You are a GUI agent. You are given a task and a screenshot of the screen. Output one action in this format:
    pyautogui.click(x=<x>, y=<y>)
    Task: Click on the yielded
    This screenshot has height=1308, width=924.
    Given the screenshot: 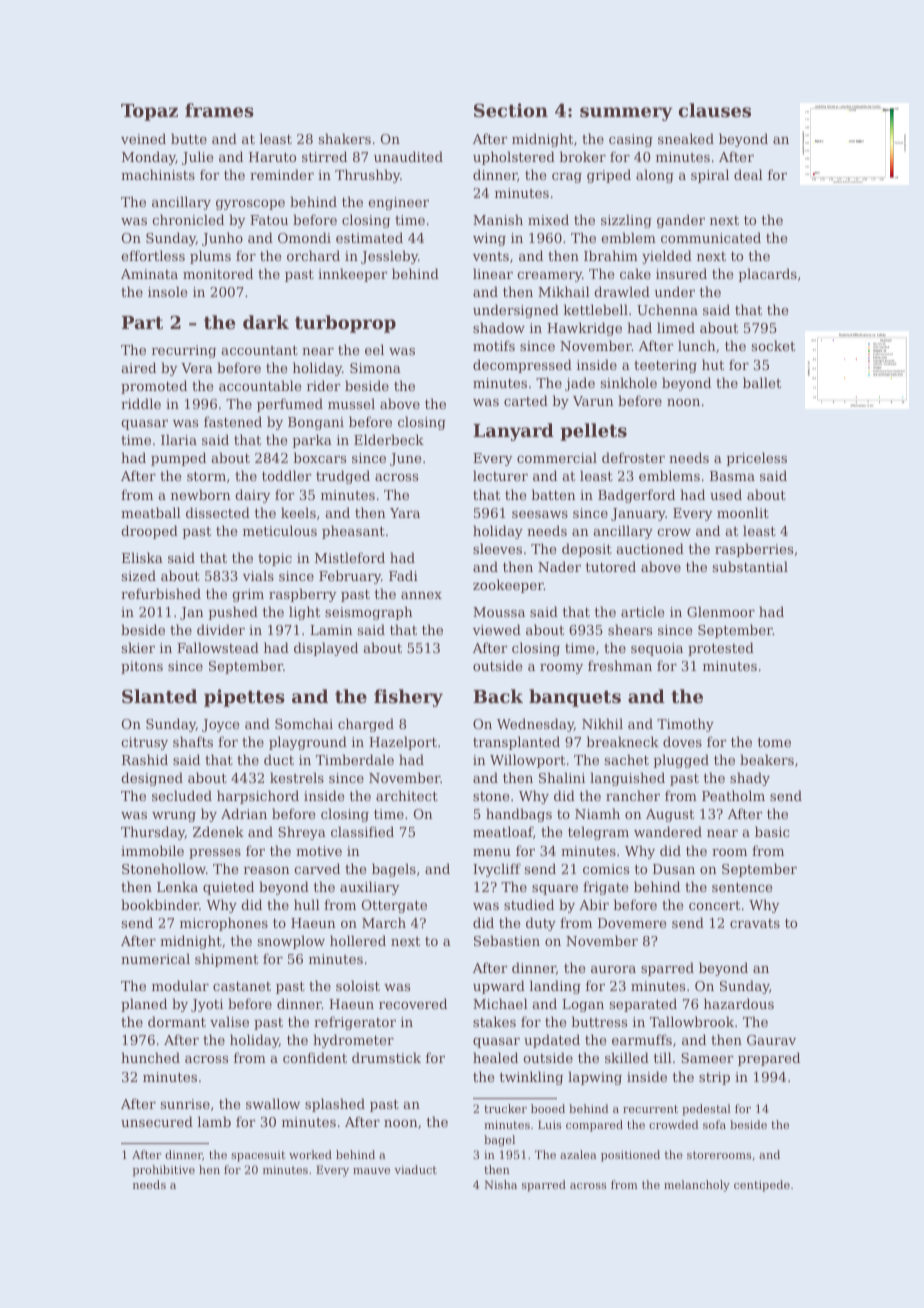 What is the action you would take?
    pyautogui.click(x=667, y=257)
